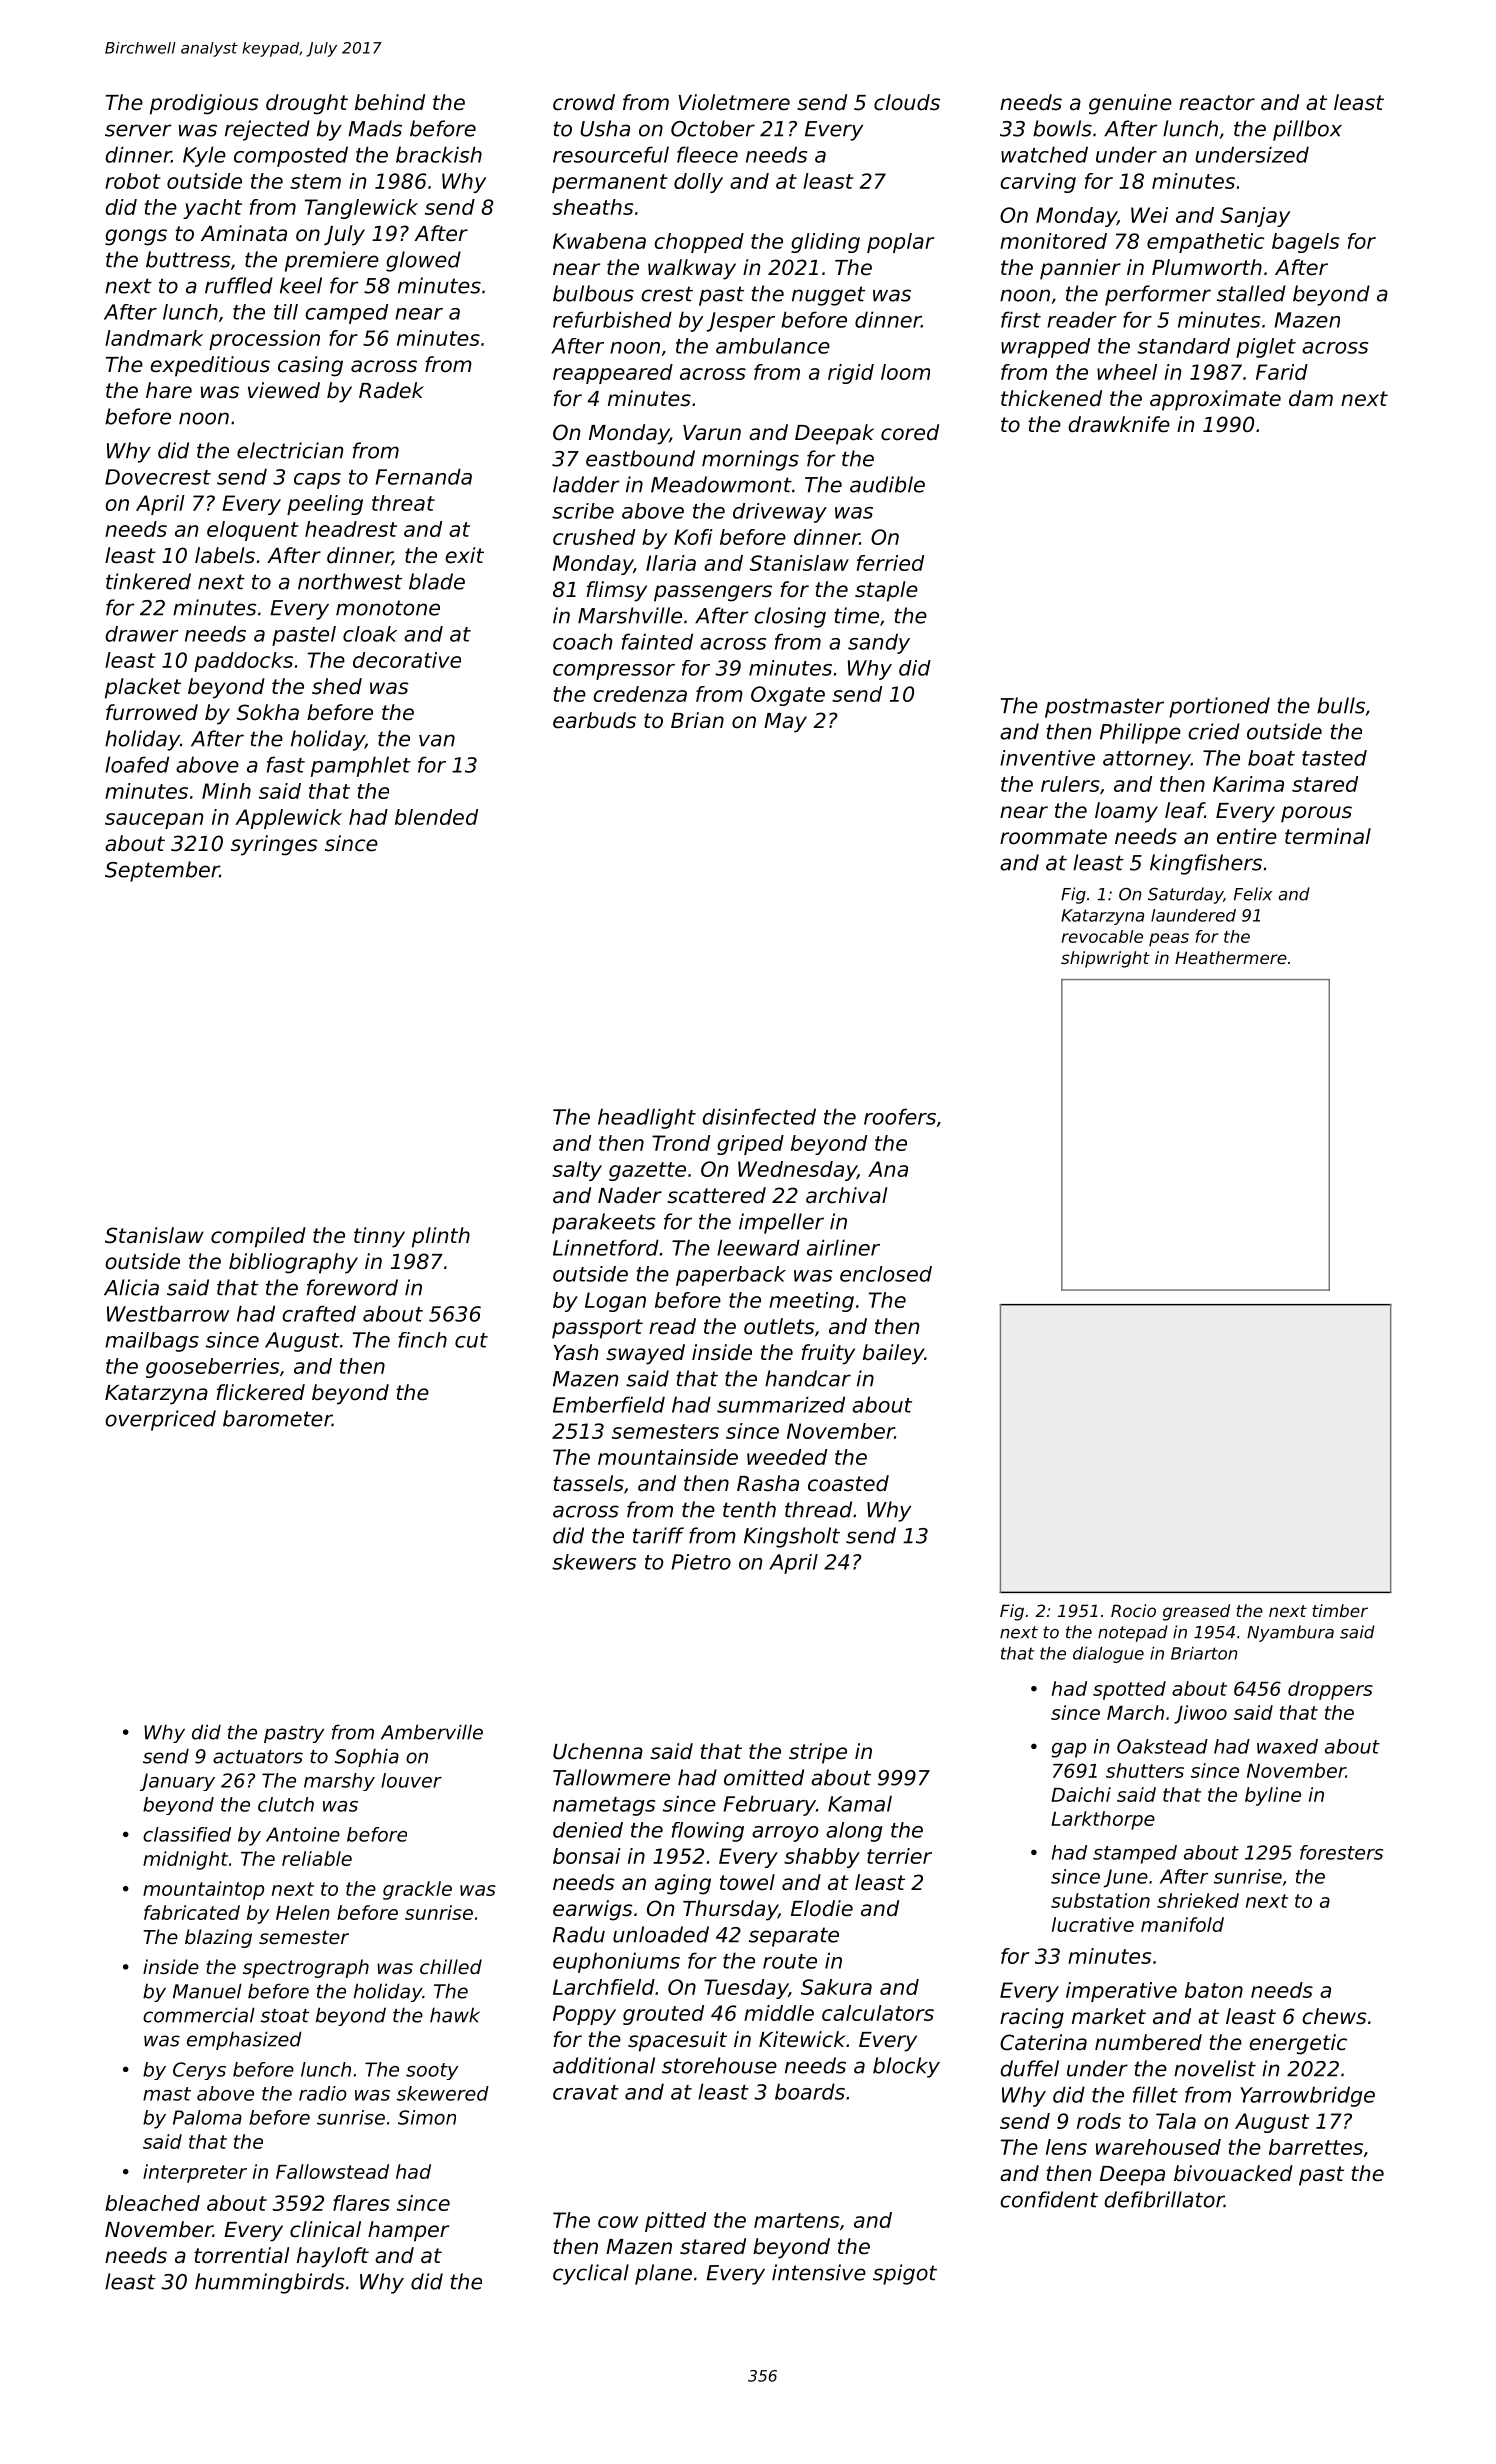 This page has width=1496, height=2464. I want to click on clouds, so click(907, 102).
